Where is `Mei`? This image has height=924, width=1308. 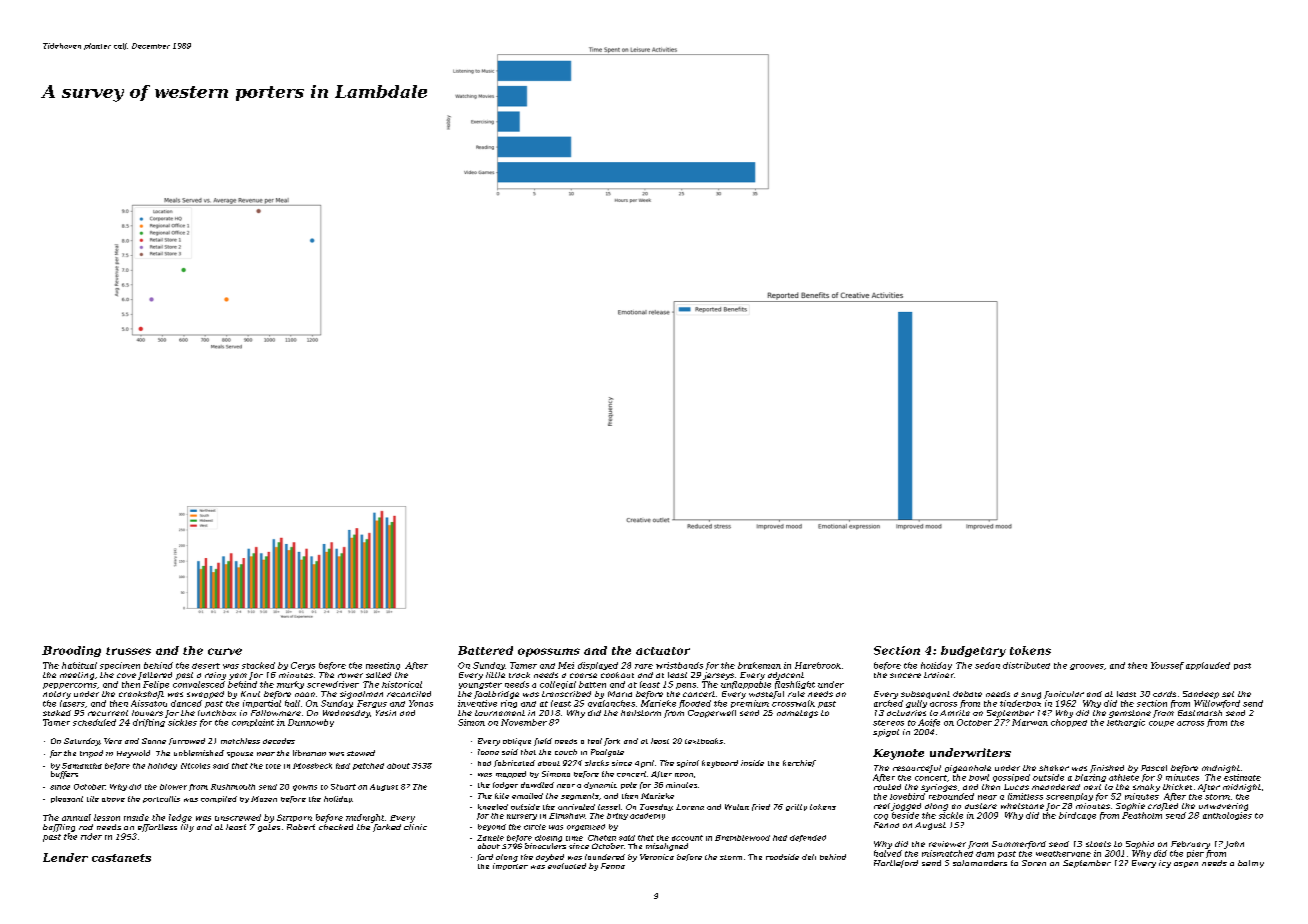 Mei is located at coordinates (566, 665).
